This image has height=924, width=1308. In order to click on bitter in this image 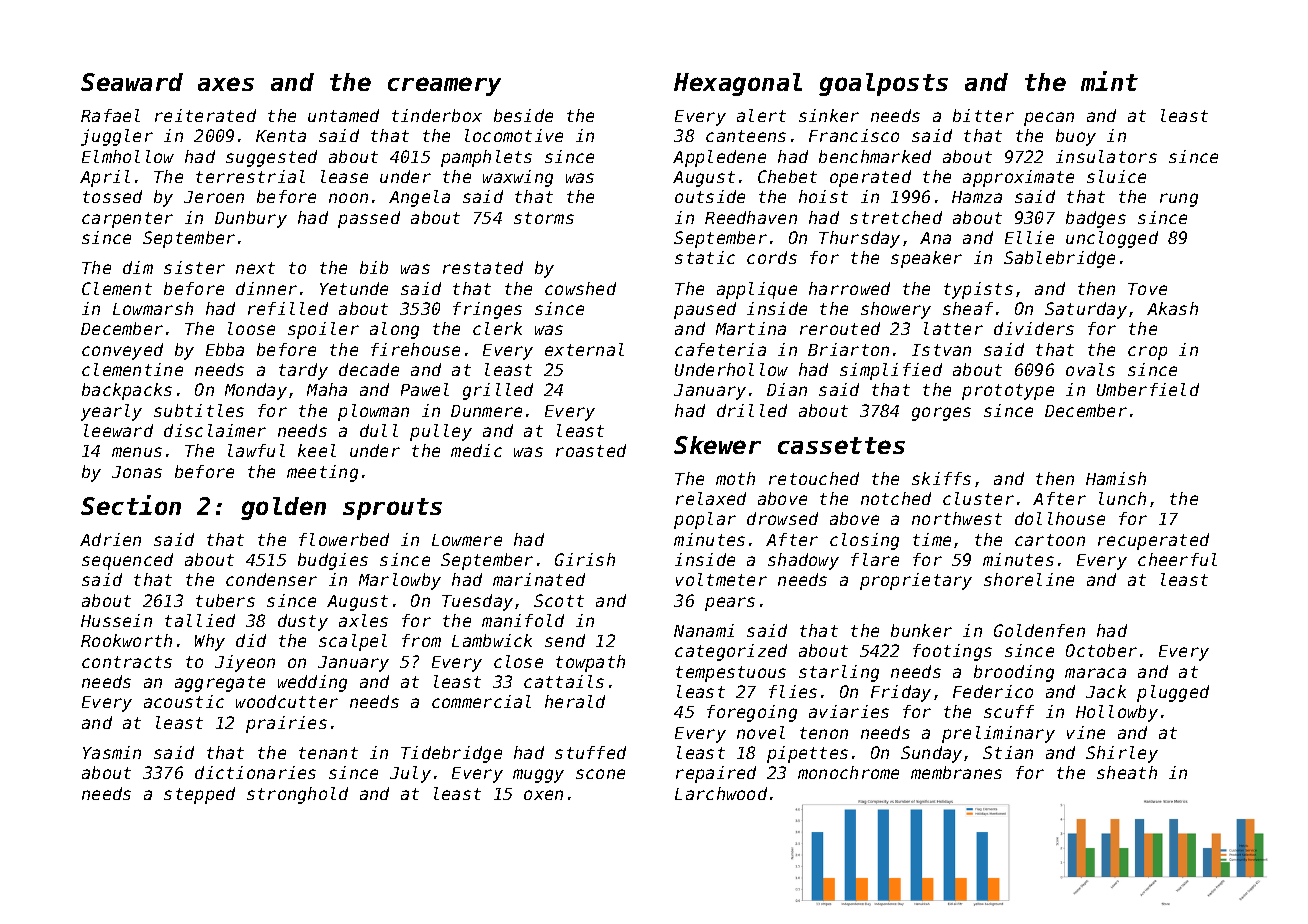, I will do `click(983, 115)`.
